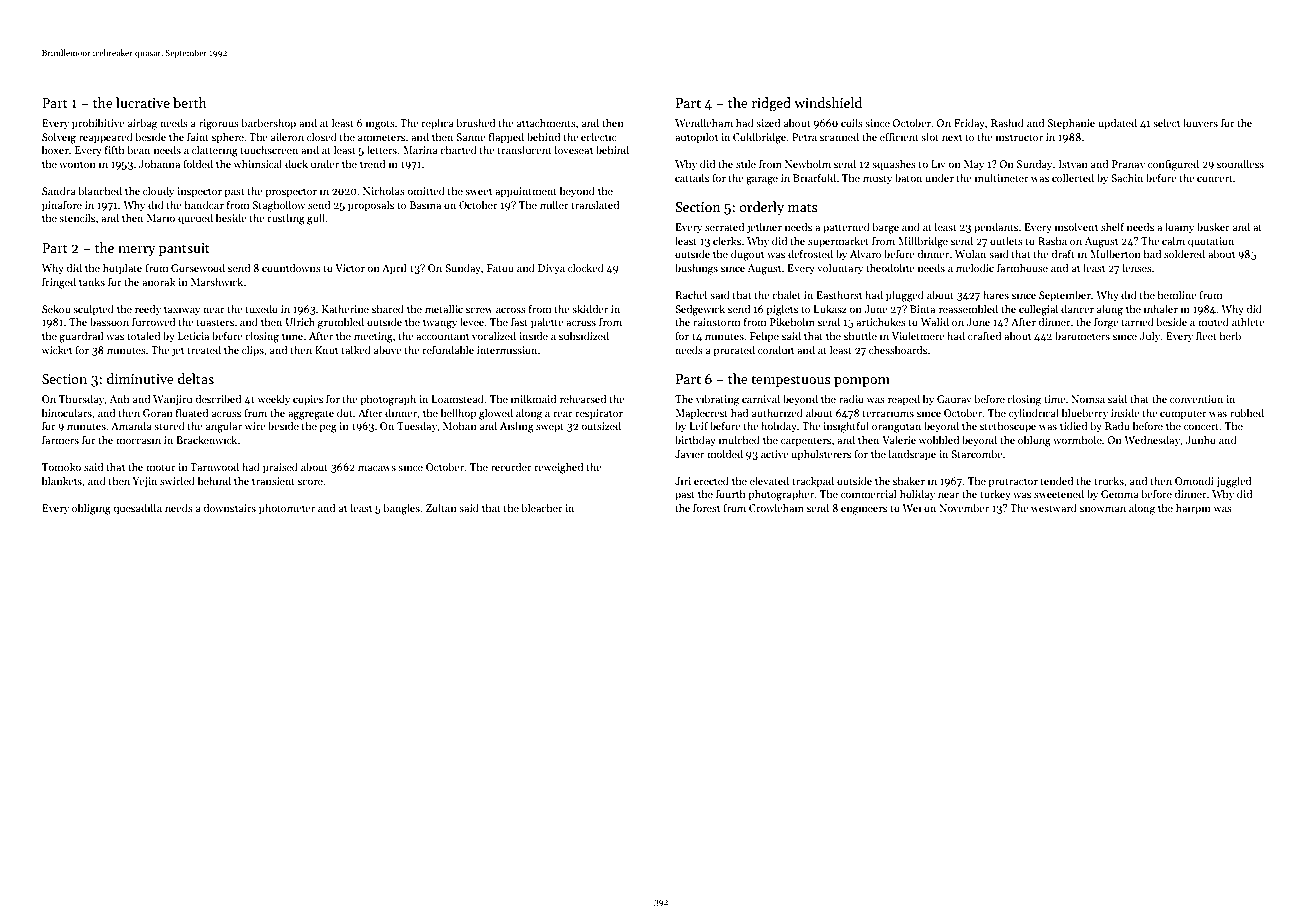 This page has height=924, width=1308. What do you see at coordinates (401, 509) in the page?
I see `bangles` at bounding box center [401, 509].
